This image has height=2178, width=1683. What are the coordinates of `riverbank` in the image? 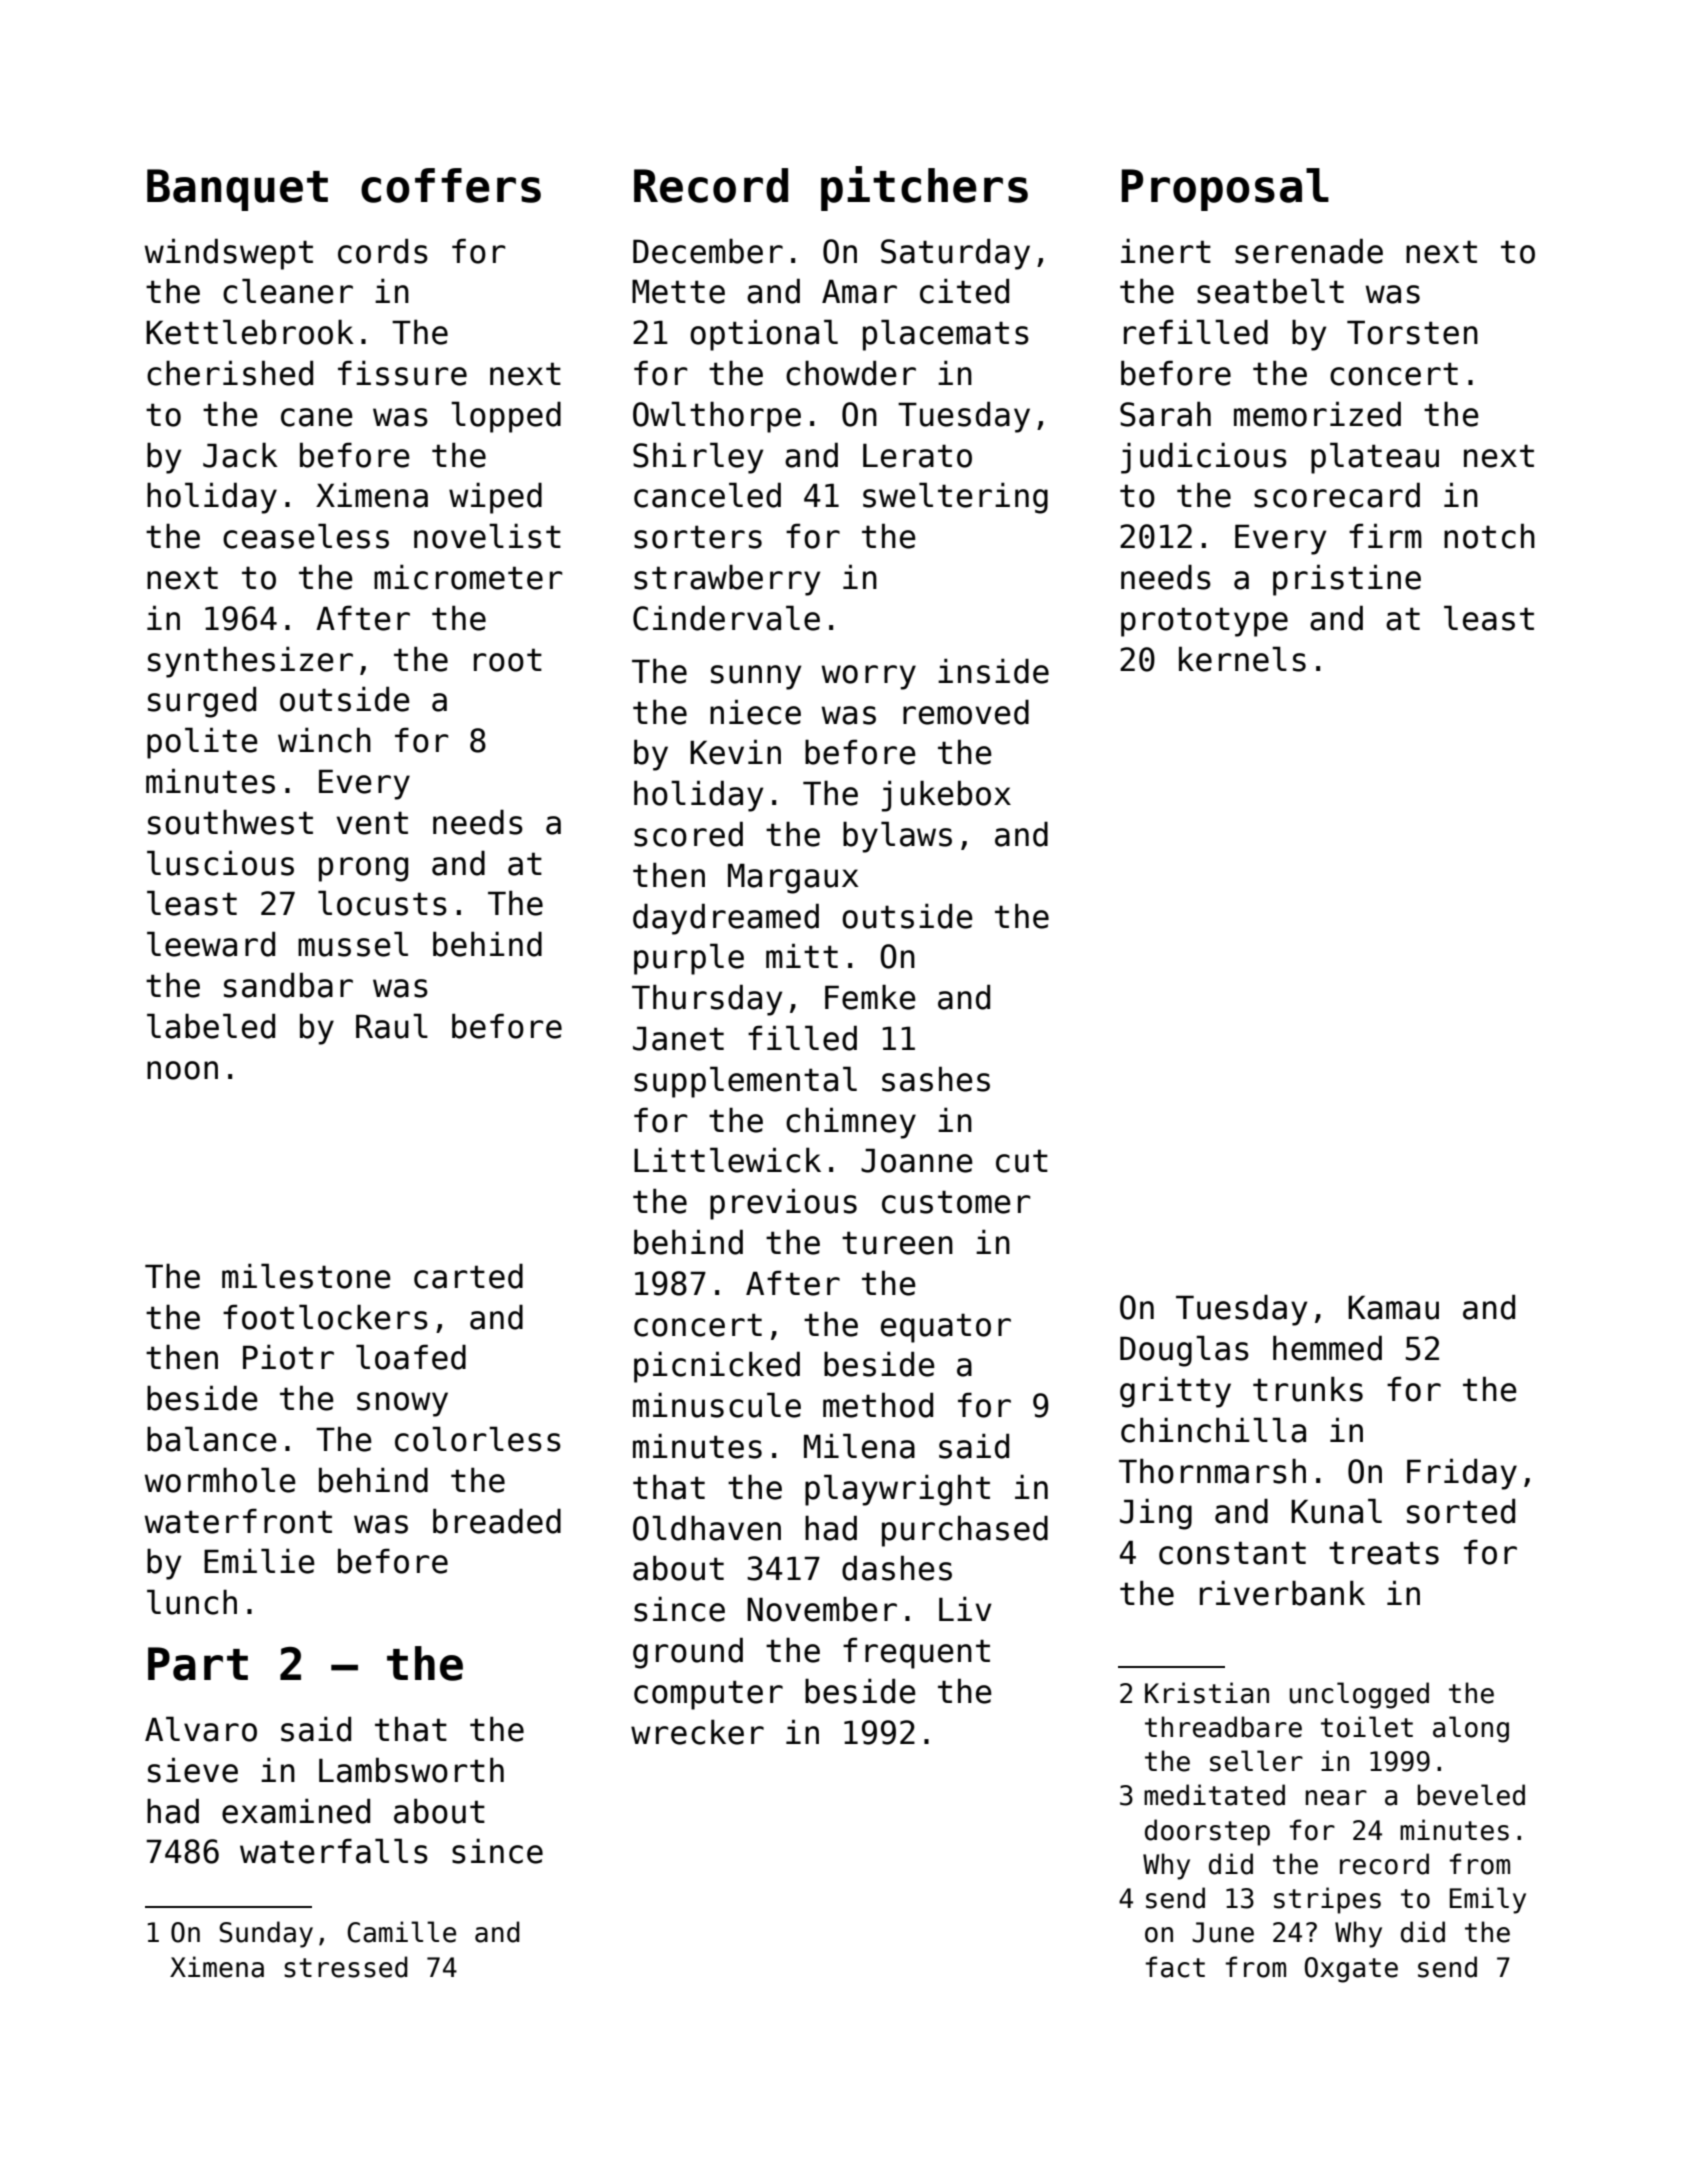 It's located at (1282, 1593).
